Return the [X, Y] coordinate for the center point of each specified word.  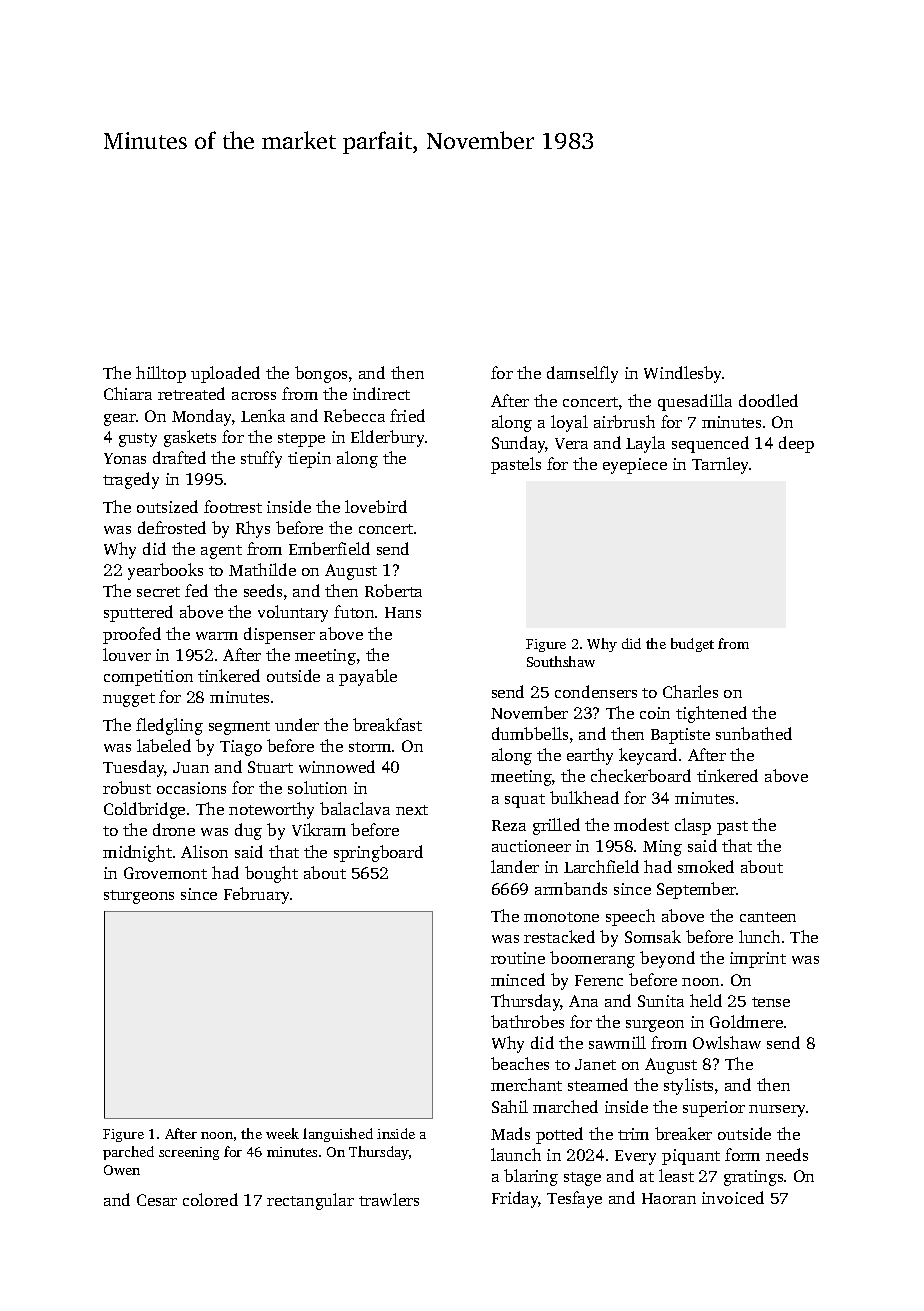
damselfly [582, 374]
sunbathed [754, 733]
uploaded [225, 374]
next [412, 810]
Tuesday [134, 768]
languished [338, 1135]
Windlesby [682, 374]
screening [189, 1153]
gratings [753, 1178]
